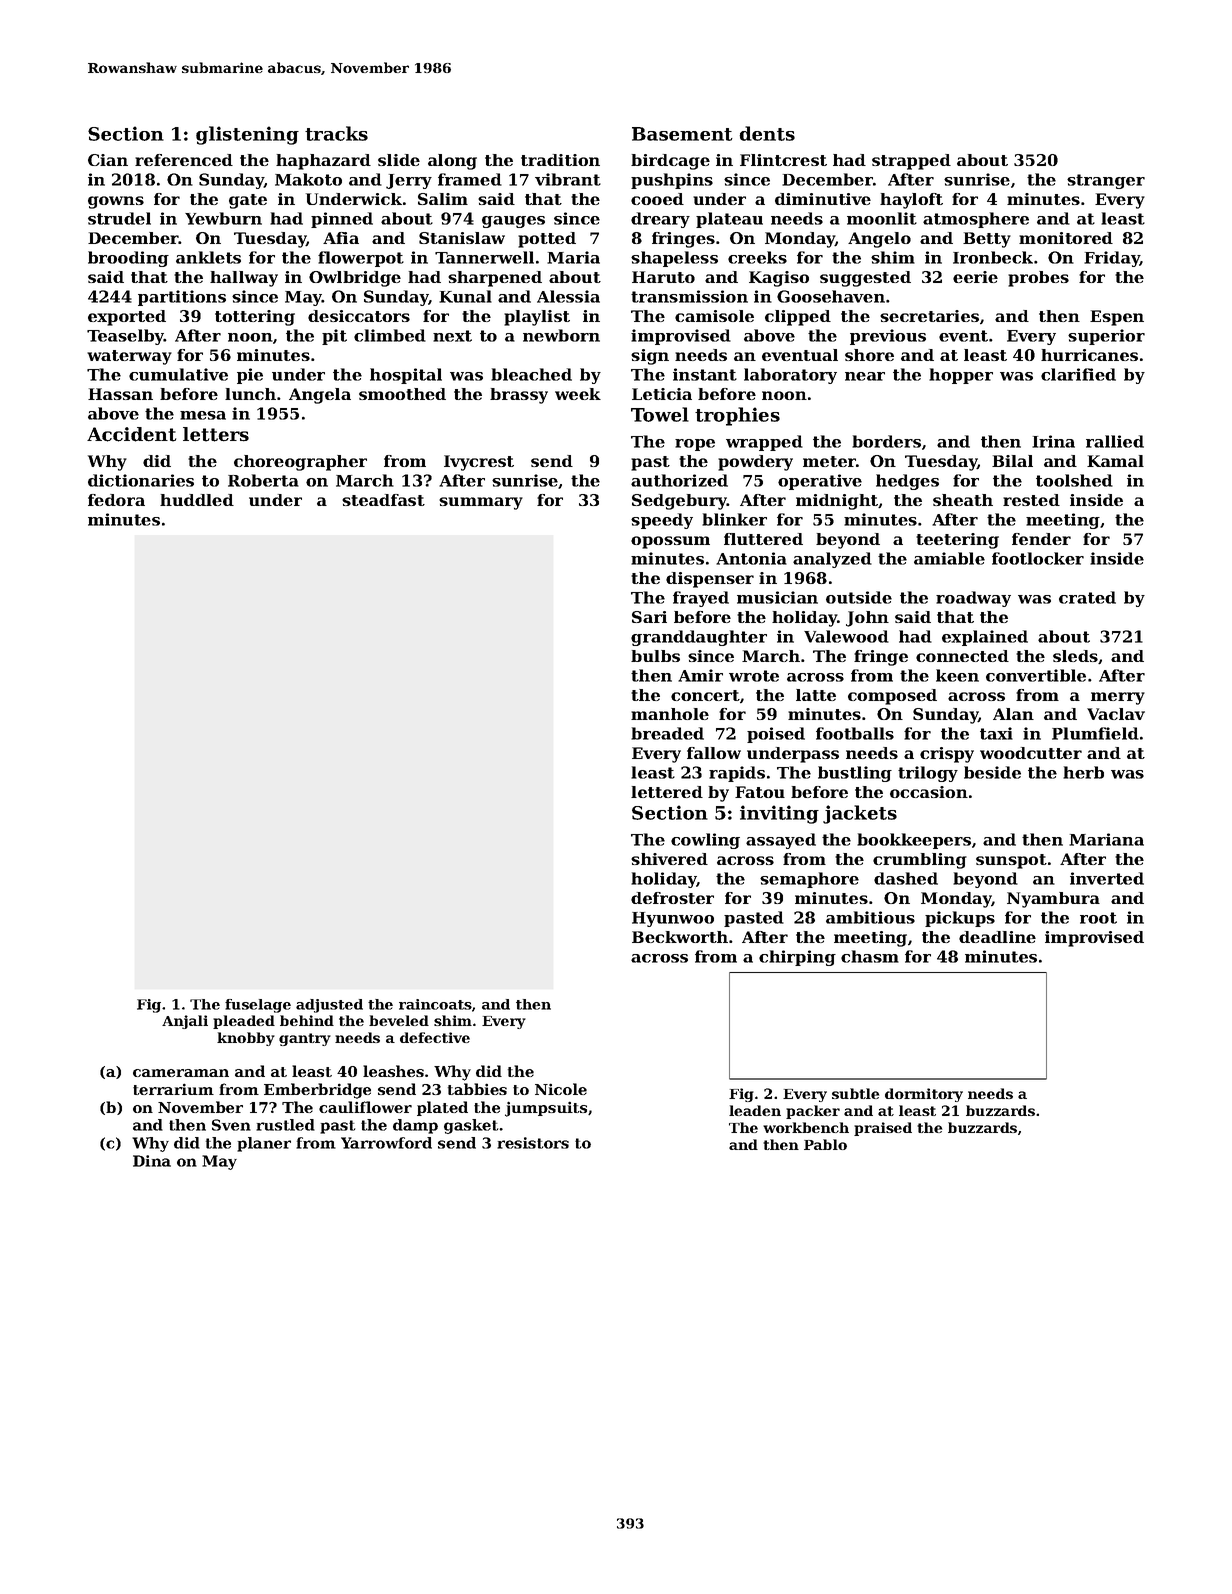 This screenshot has height=1594, width=1232. I want to click on concert, so click(705, 695).
